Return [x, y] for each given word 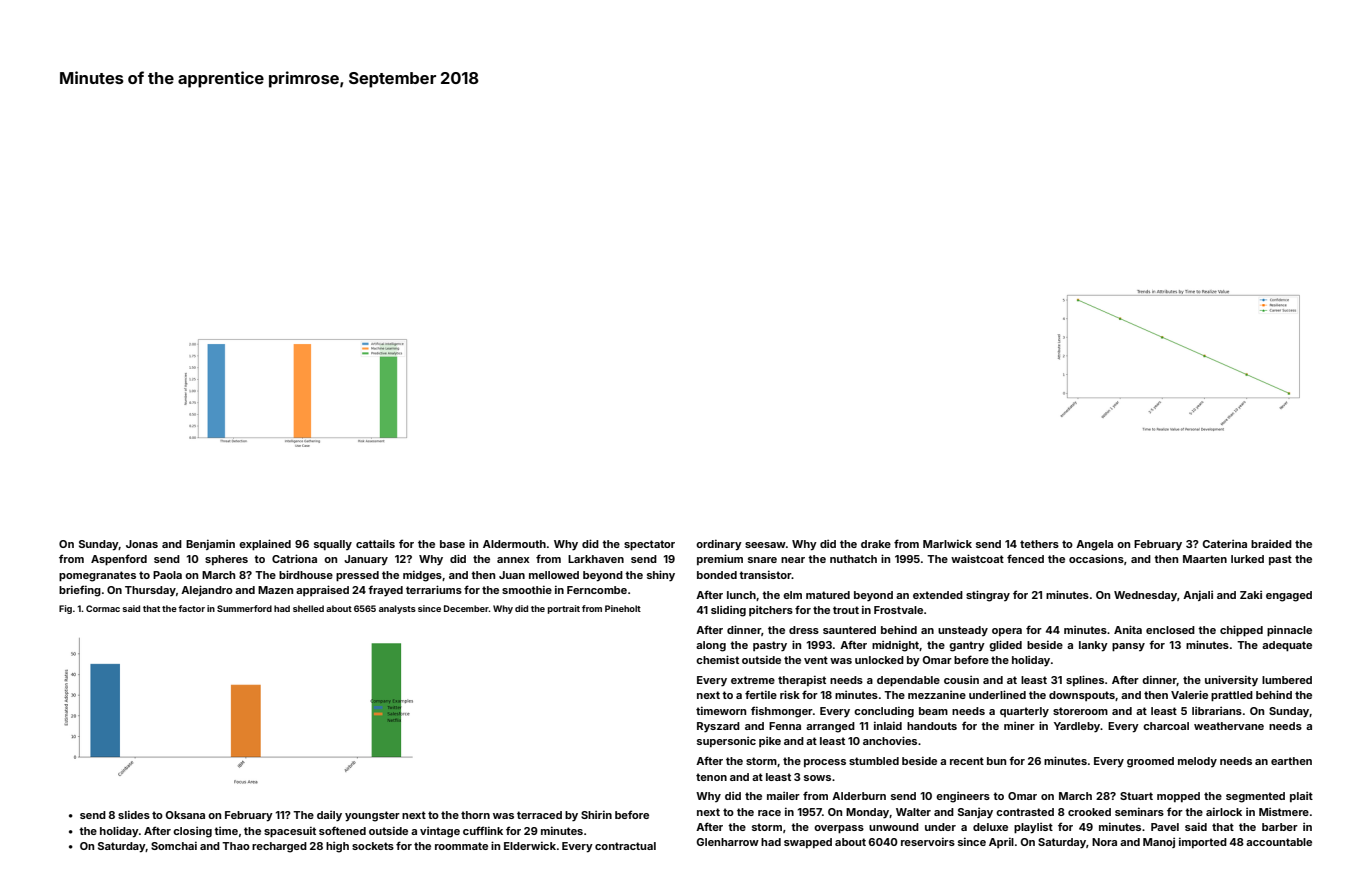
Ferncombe [597, 590]
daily [329, 816]
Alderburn [859, 796]
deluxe [990, 827]
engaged [1289, 596]
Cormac [103, 608]
